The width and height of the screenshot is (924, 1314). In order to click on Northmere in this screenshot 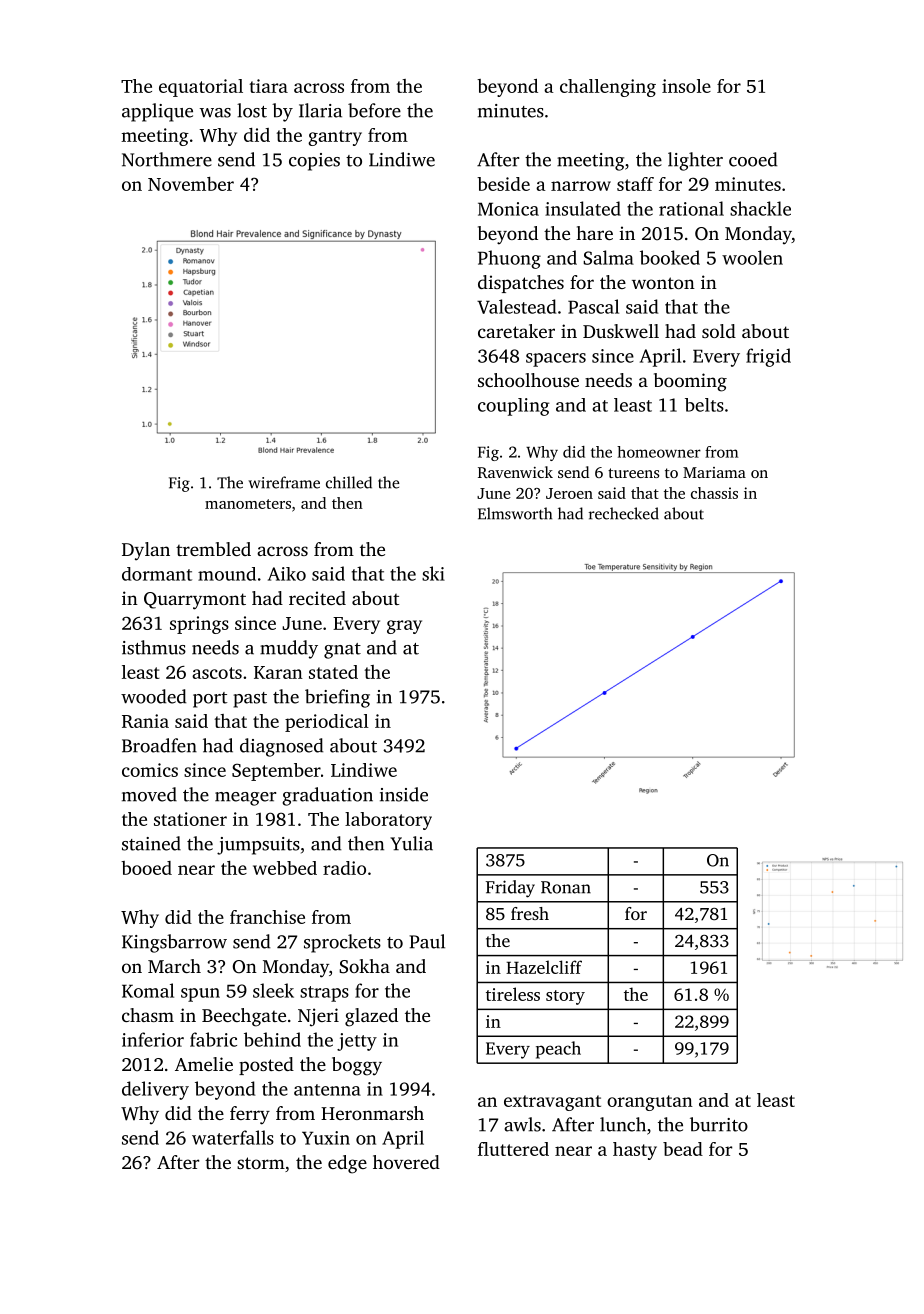, I will do `click(167, 159)`.
